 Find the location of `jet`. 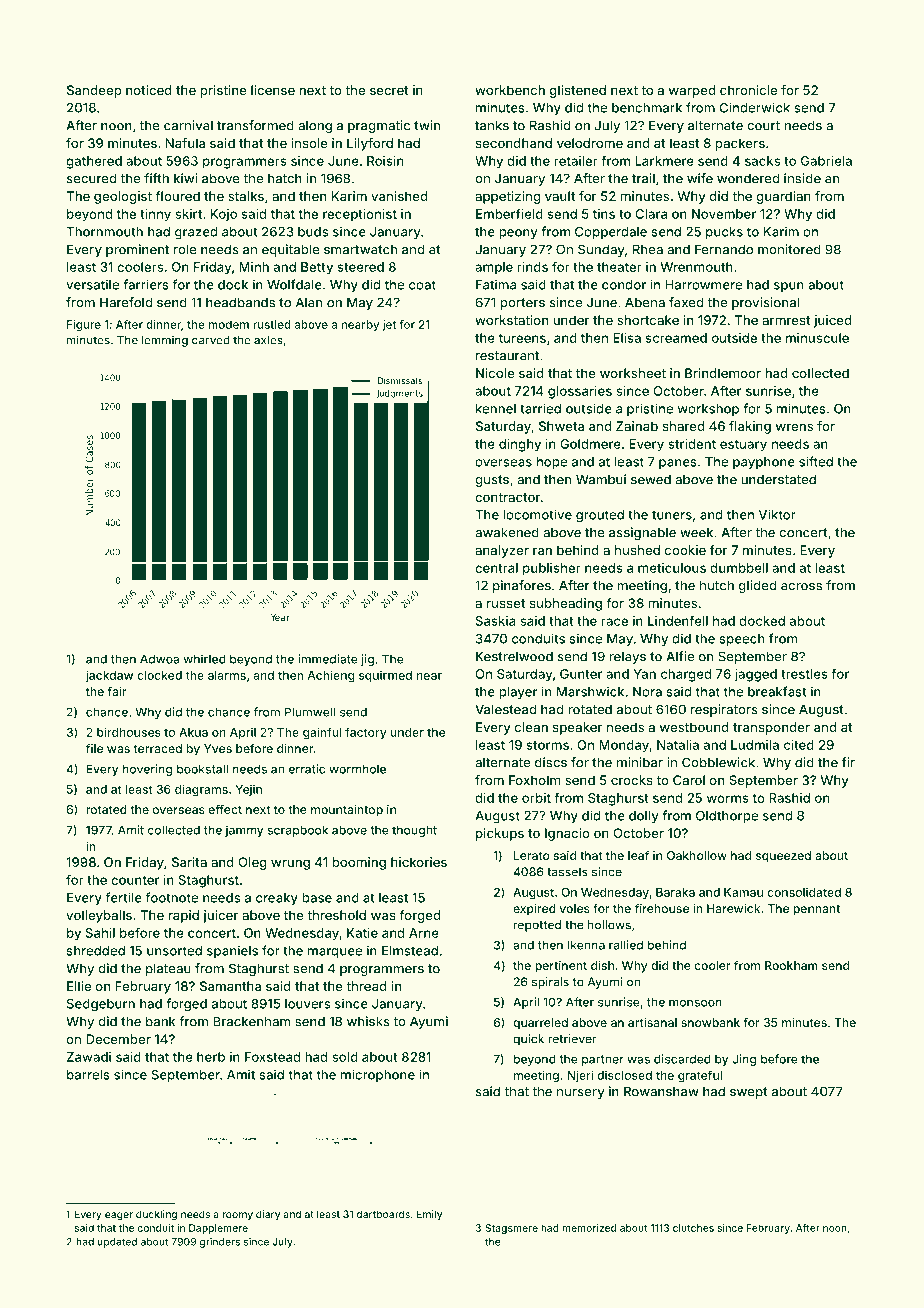

jet is located at coordinates (389, 325).
